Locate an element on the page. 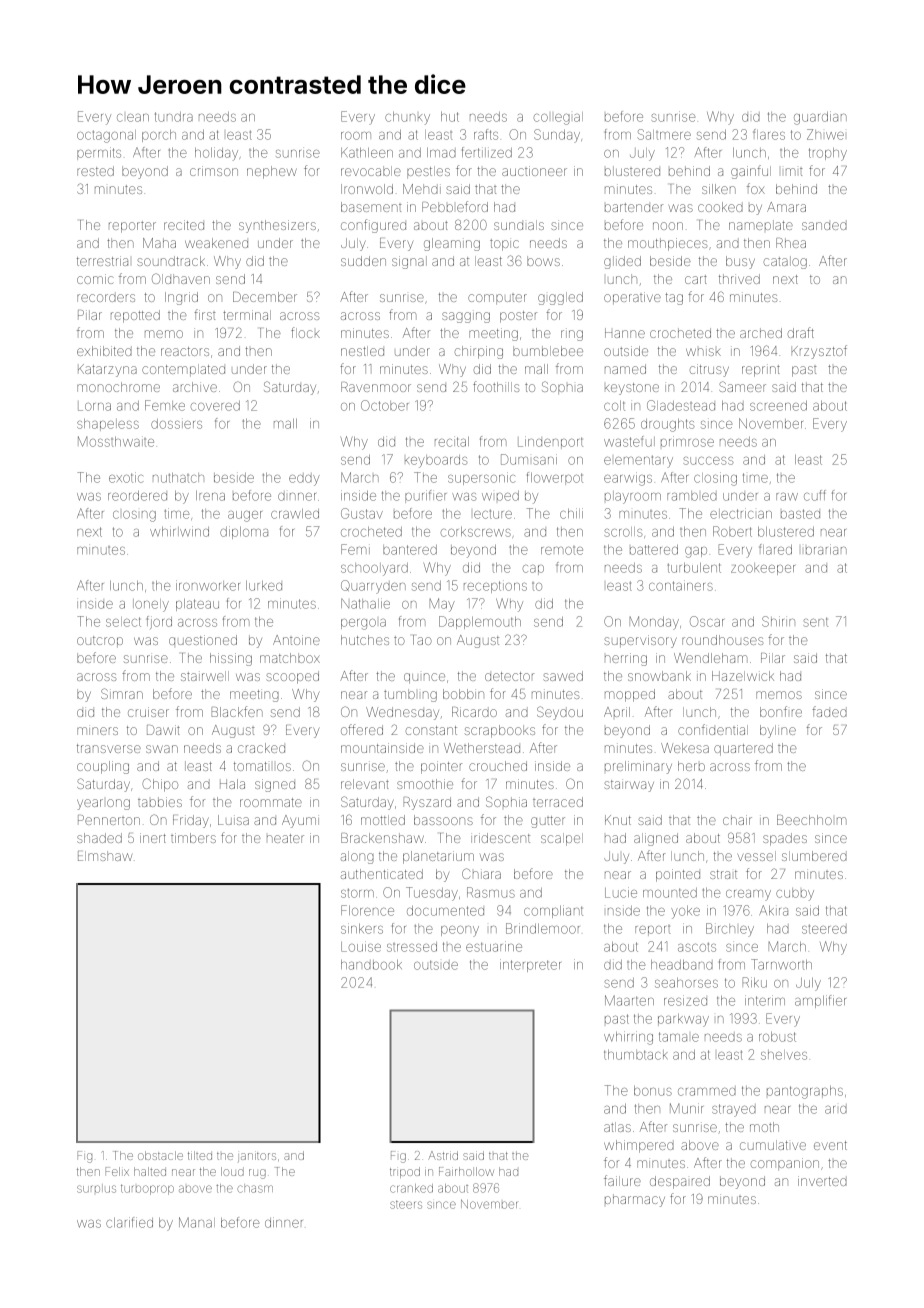  chili is located at coordinates (571, 513).
